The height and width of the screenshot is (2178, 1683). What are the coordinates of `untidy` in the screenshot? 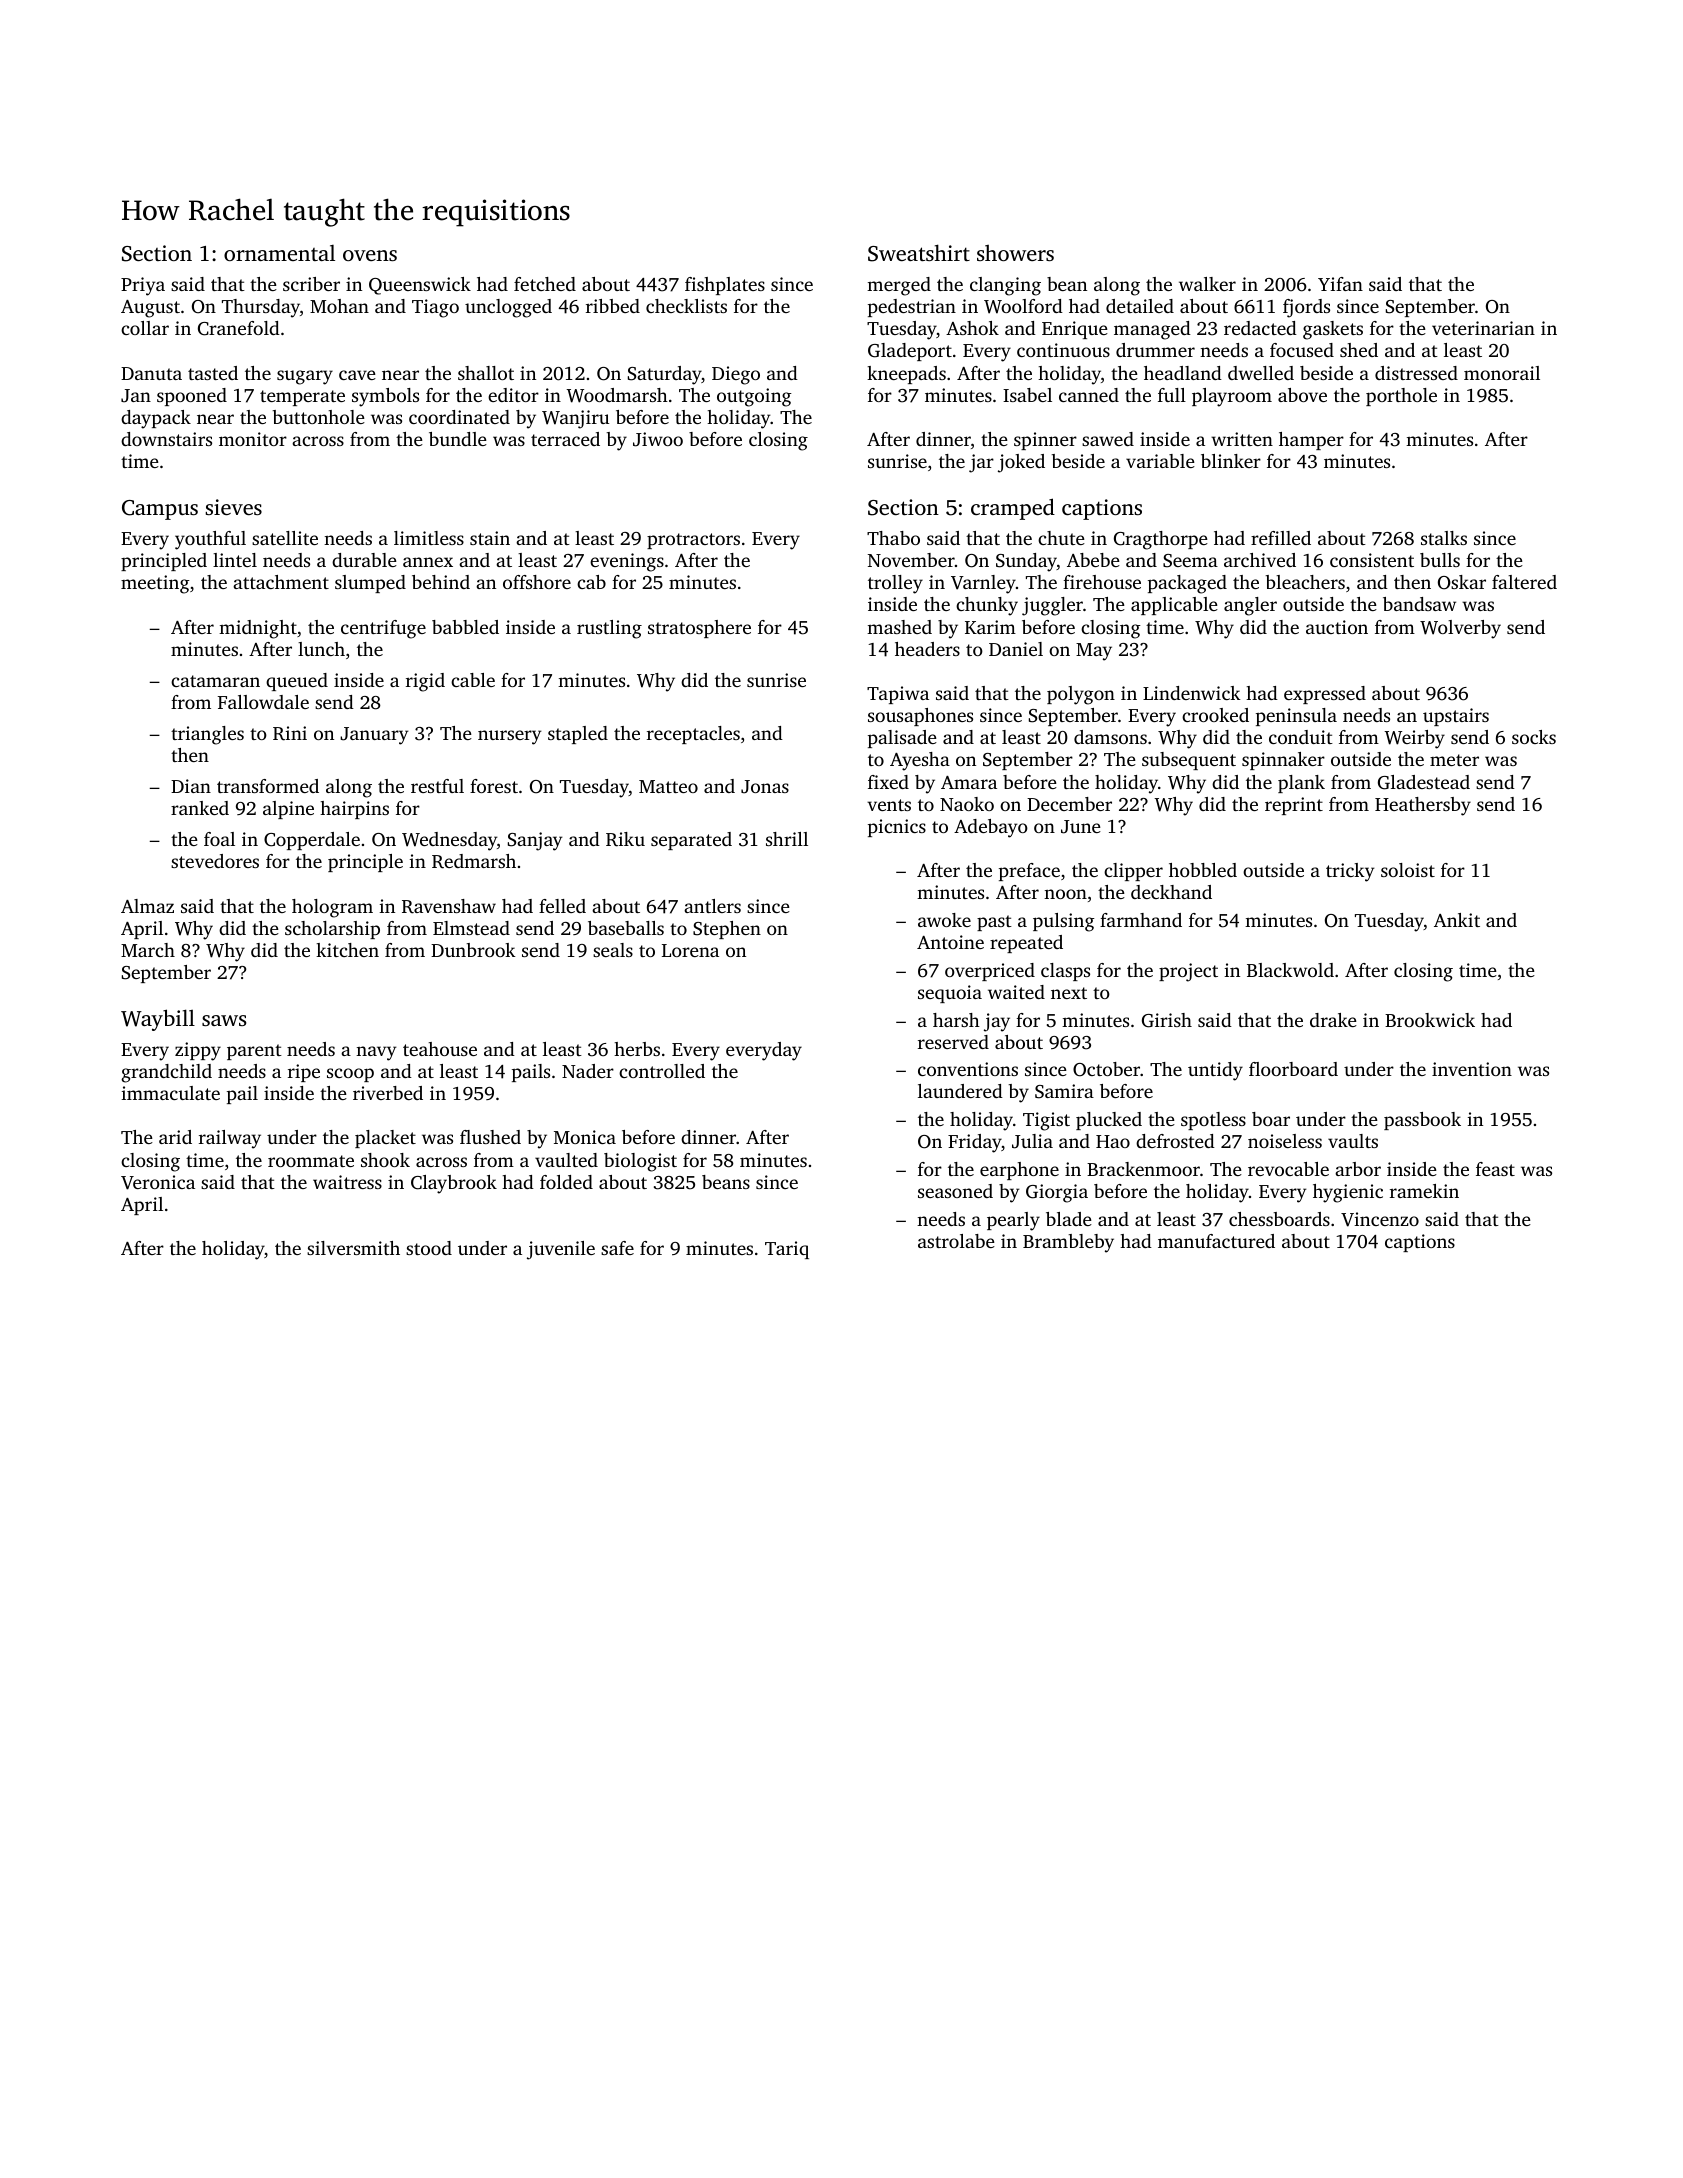 It's located at (1215, 1071).
